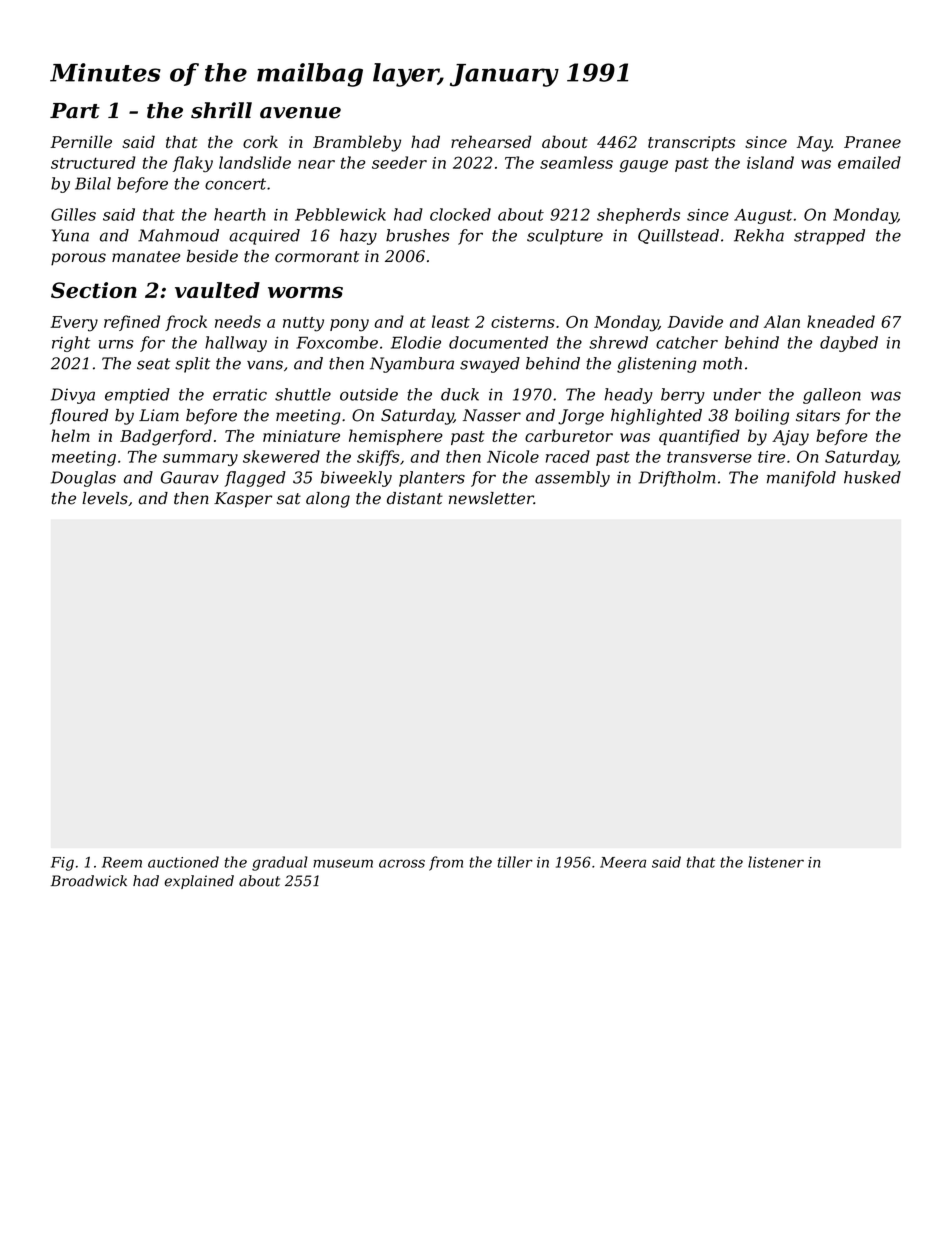 This document has height=1233, width=952. I want to click on Part, so click(75, 111).
